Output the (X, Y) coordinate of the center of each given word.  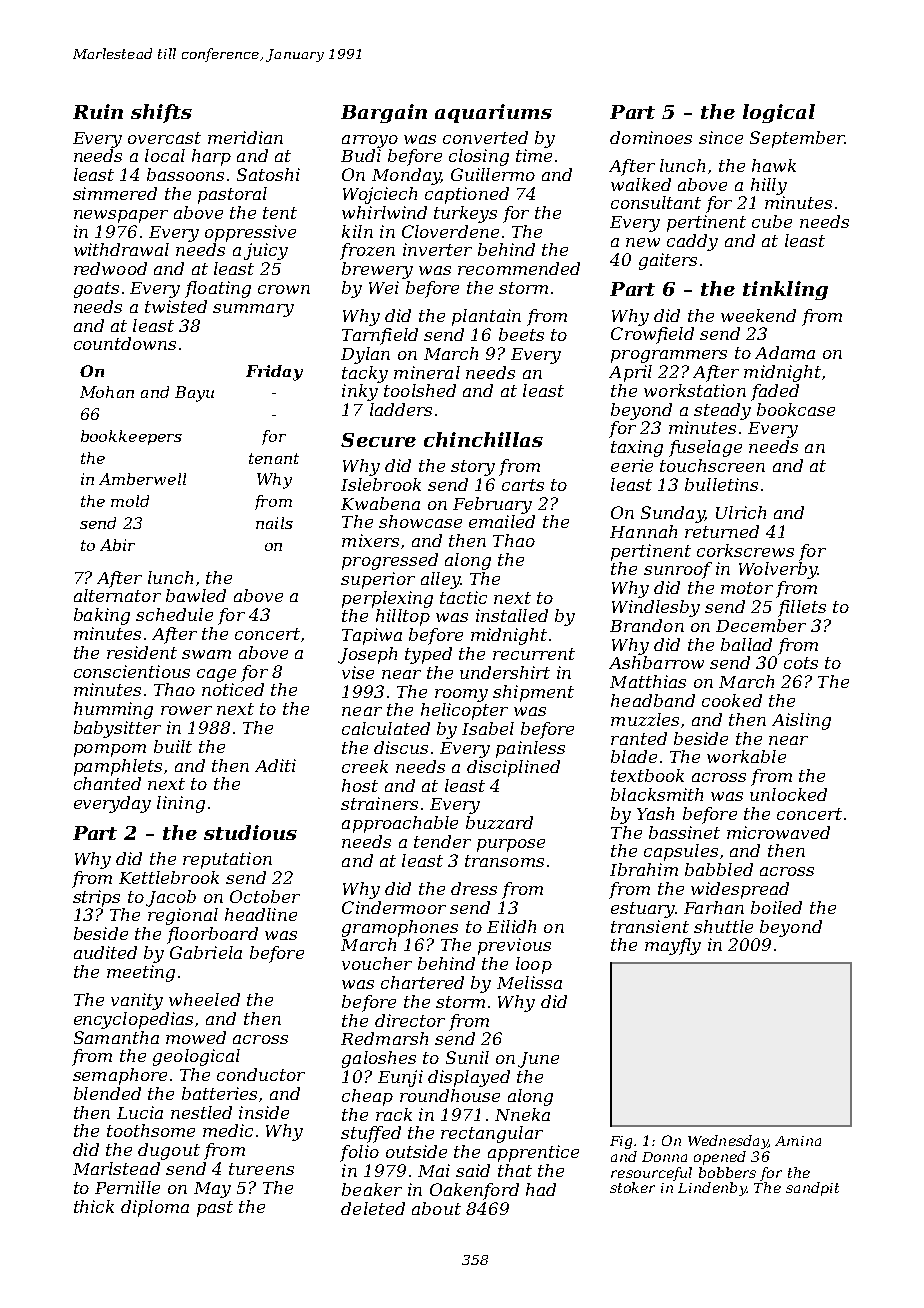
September (797, 139)
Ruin (98, 111)
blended (107, 1093)
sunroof (678, 570)
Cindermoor (394, 907)
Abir (117, 545)
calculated (386, 728)
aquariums (493, 113)
